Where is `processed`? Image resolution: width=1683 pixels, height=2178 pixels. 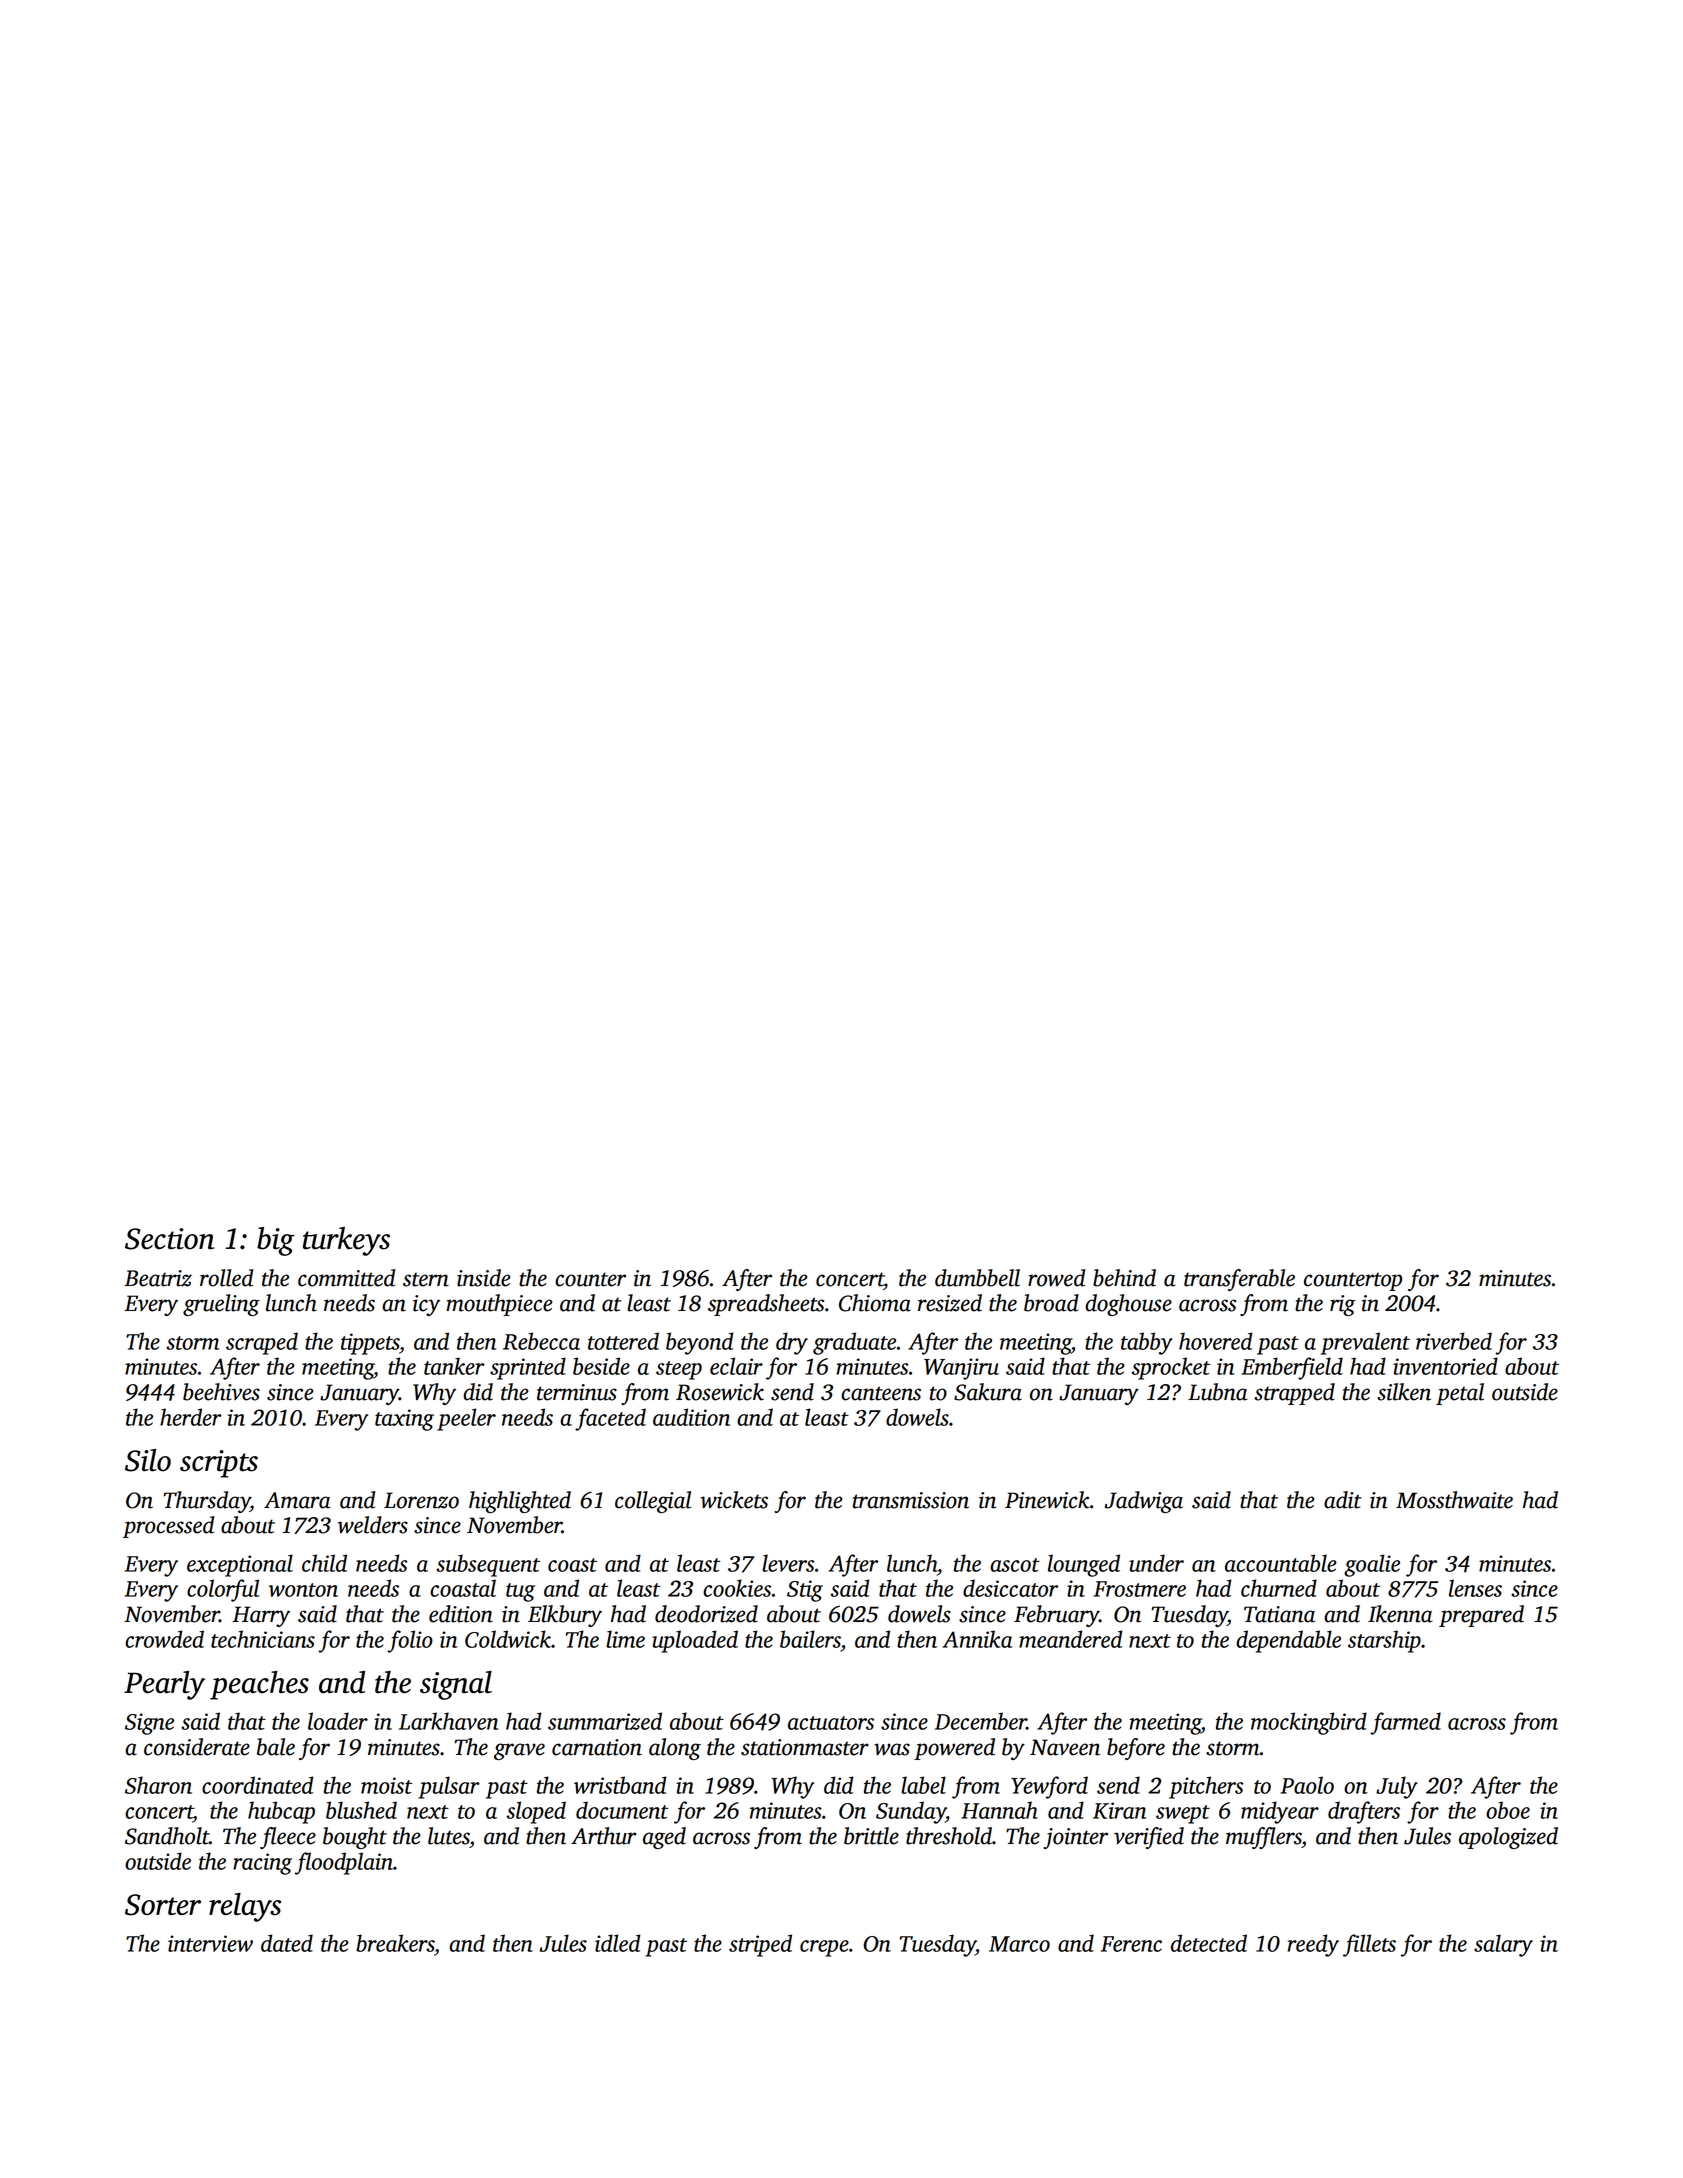 processed is located at coordinates (168, 1527).
